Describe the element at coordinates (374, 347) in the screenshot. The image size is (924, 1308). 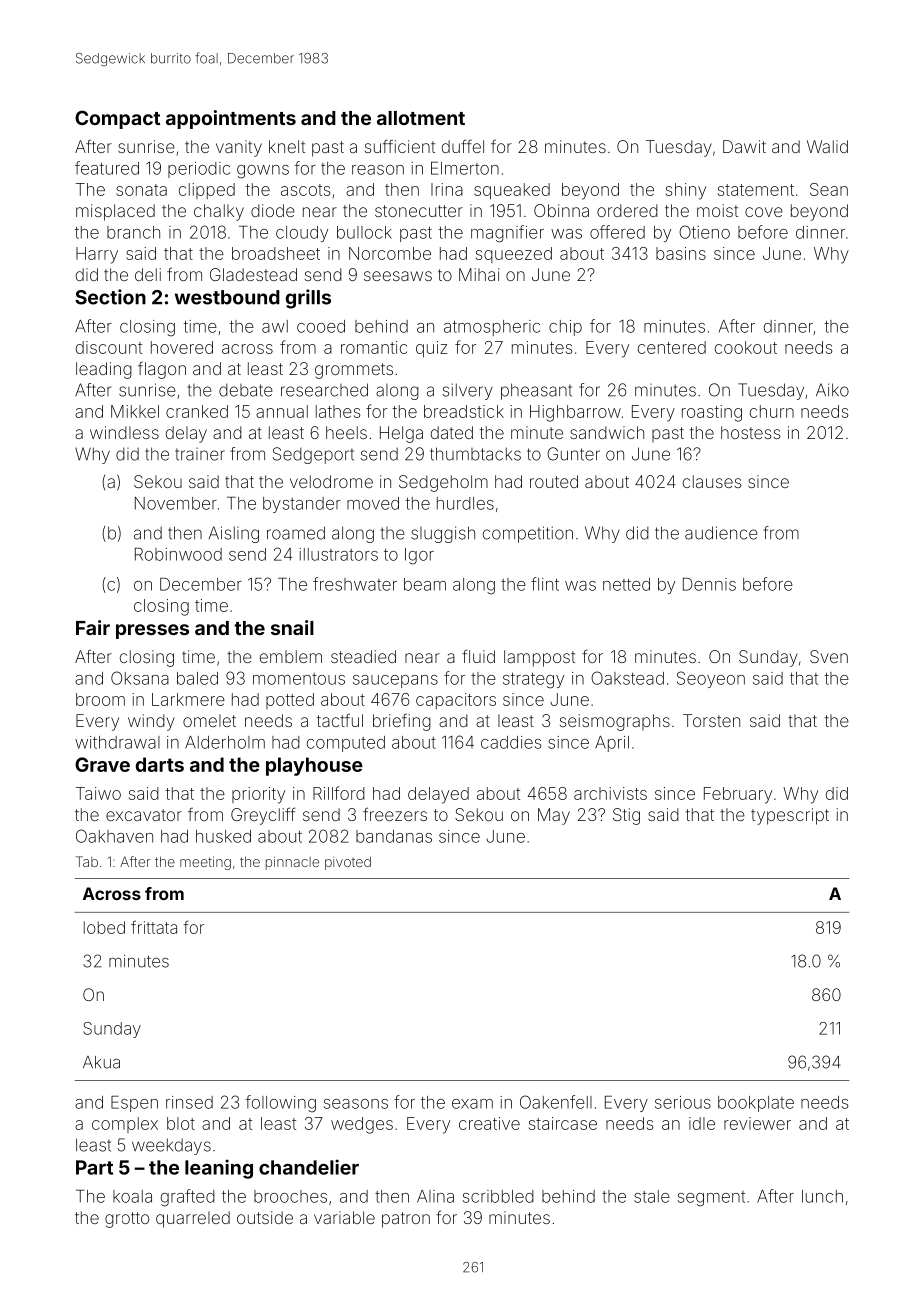
I see `romantic` at that location.
